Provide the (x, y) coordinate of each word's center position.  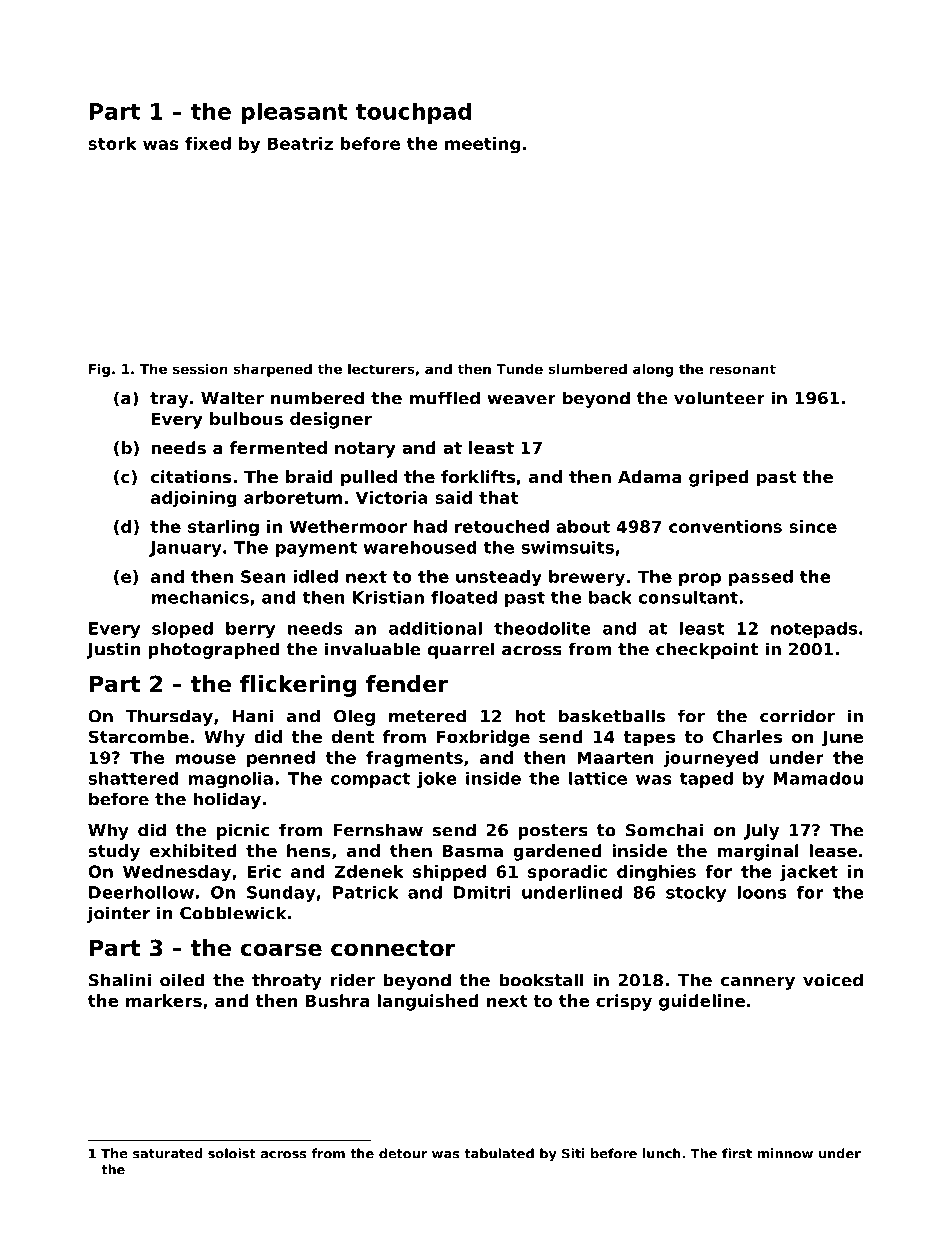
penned (281, 759)
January (185, 549)
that (498, 497)
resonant (742, 369)
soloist (232, 1153)
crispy (624, 1002)
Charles (747, 736)
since (813, 526)
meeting (482, 145)
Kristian (388, 597)
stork (112, 143)
